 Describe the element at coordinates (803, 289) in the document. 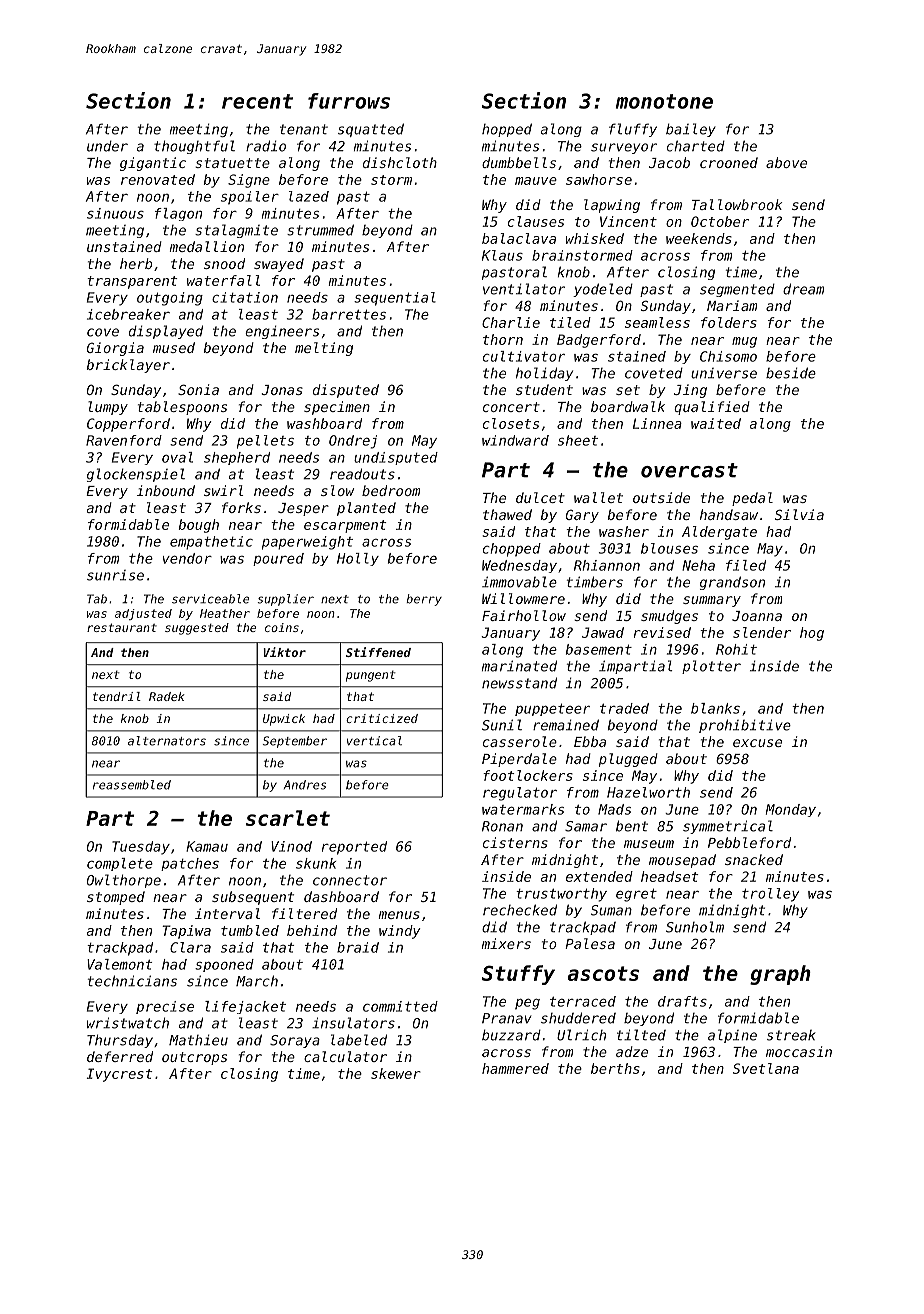

I see `dream` at that location.
